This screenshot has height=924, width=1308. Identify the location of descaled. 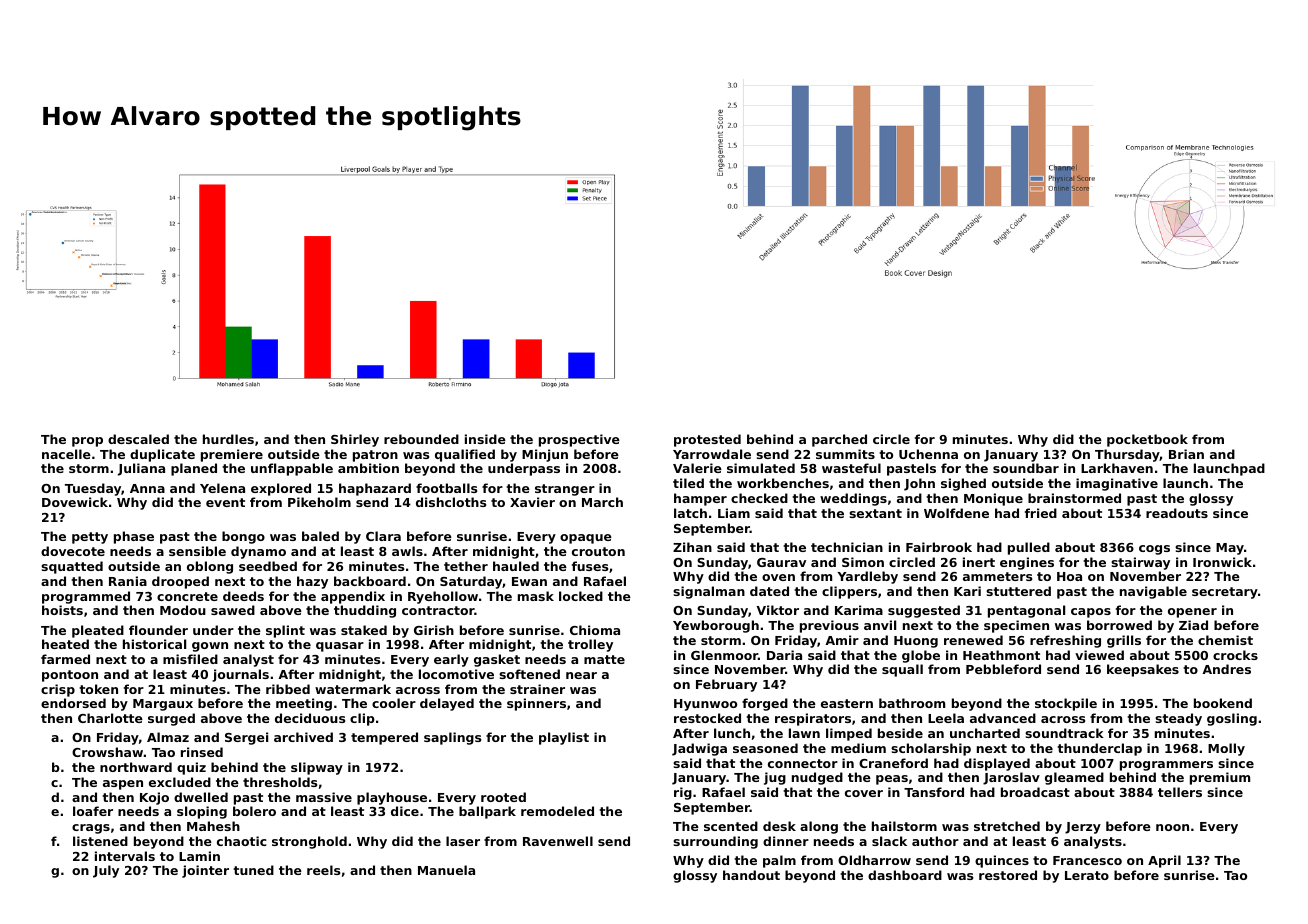
(138, 439).
